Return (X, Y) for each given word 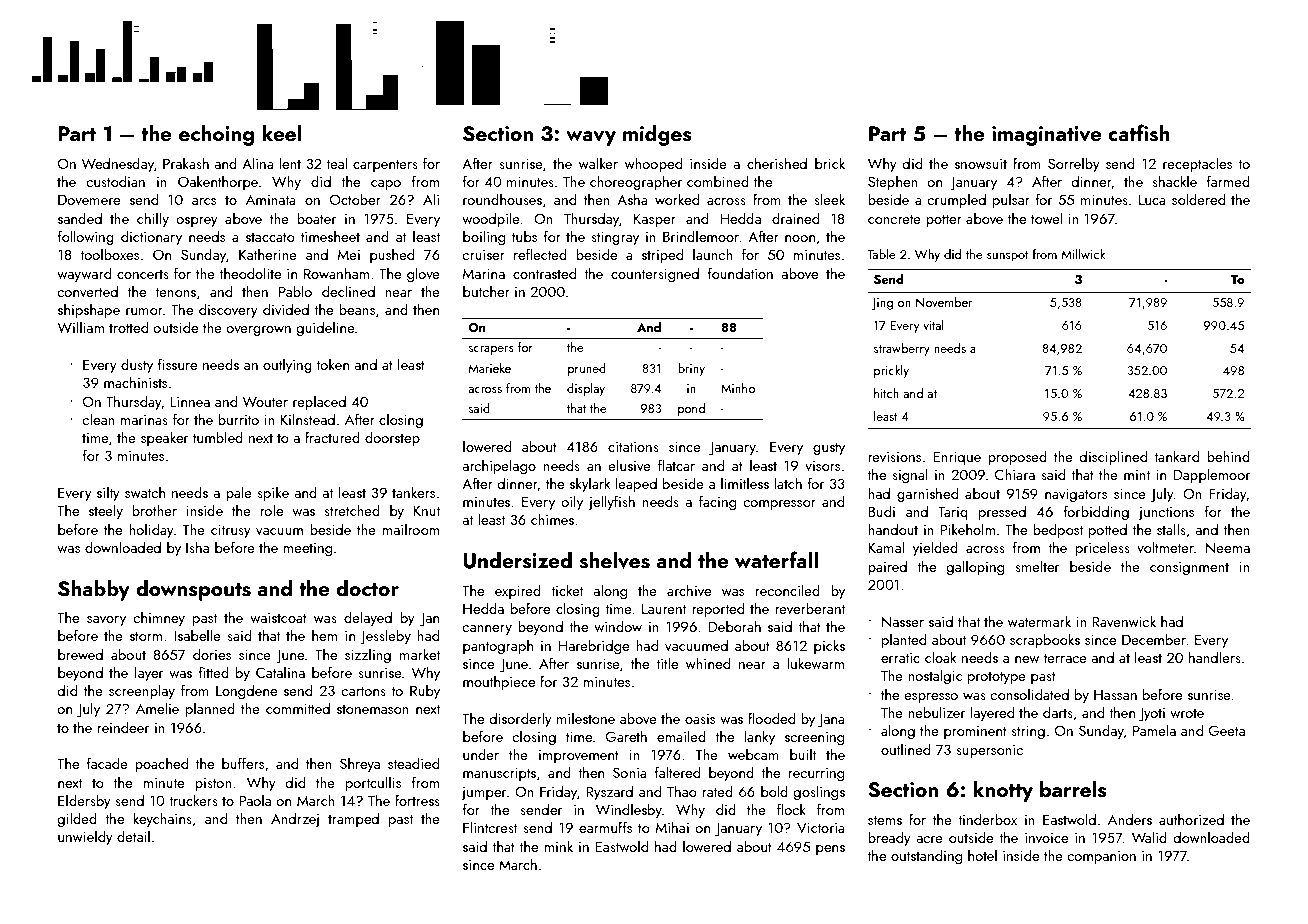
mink (558, 846)
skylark (590, 484)
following (86, 237)
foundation (740, 273)
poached (161, 764)
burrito (238, 419)
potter (944, 220)
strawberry (902, 349)
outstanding (926, 856)
